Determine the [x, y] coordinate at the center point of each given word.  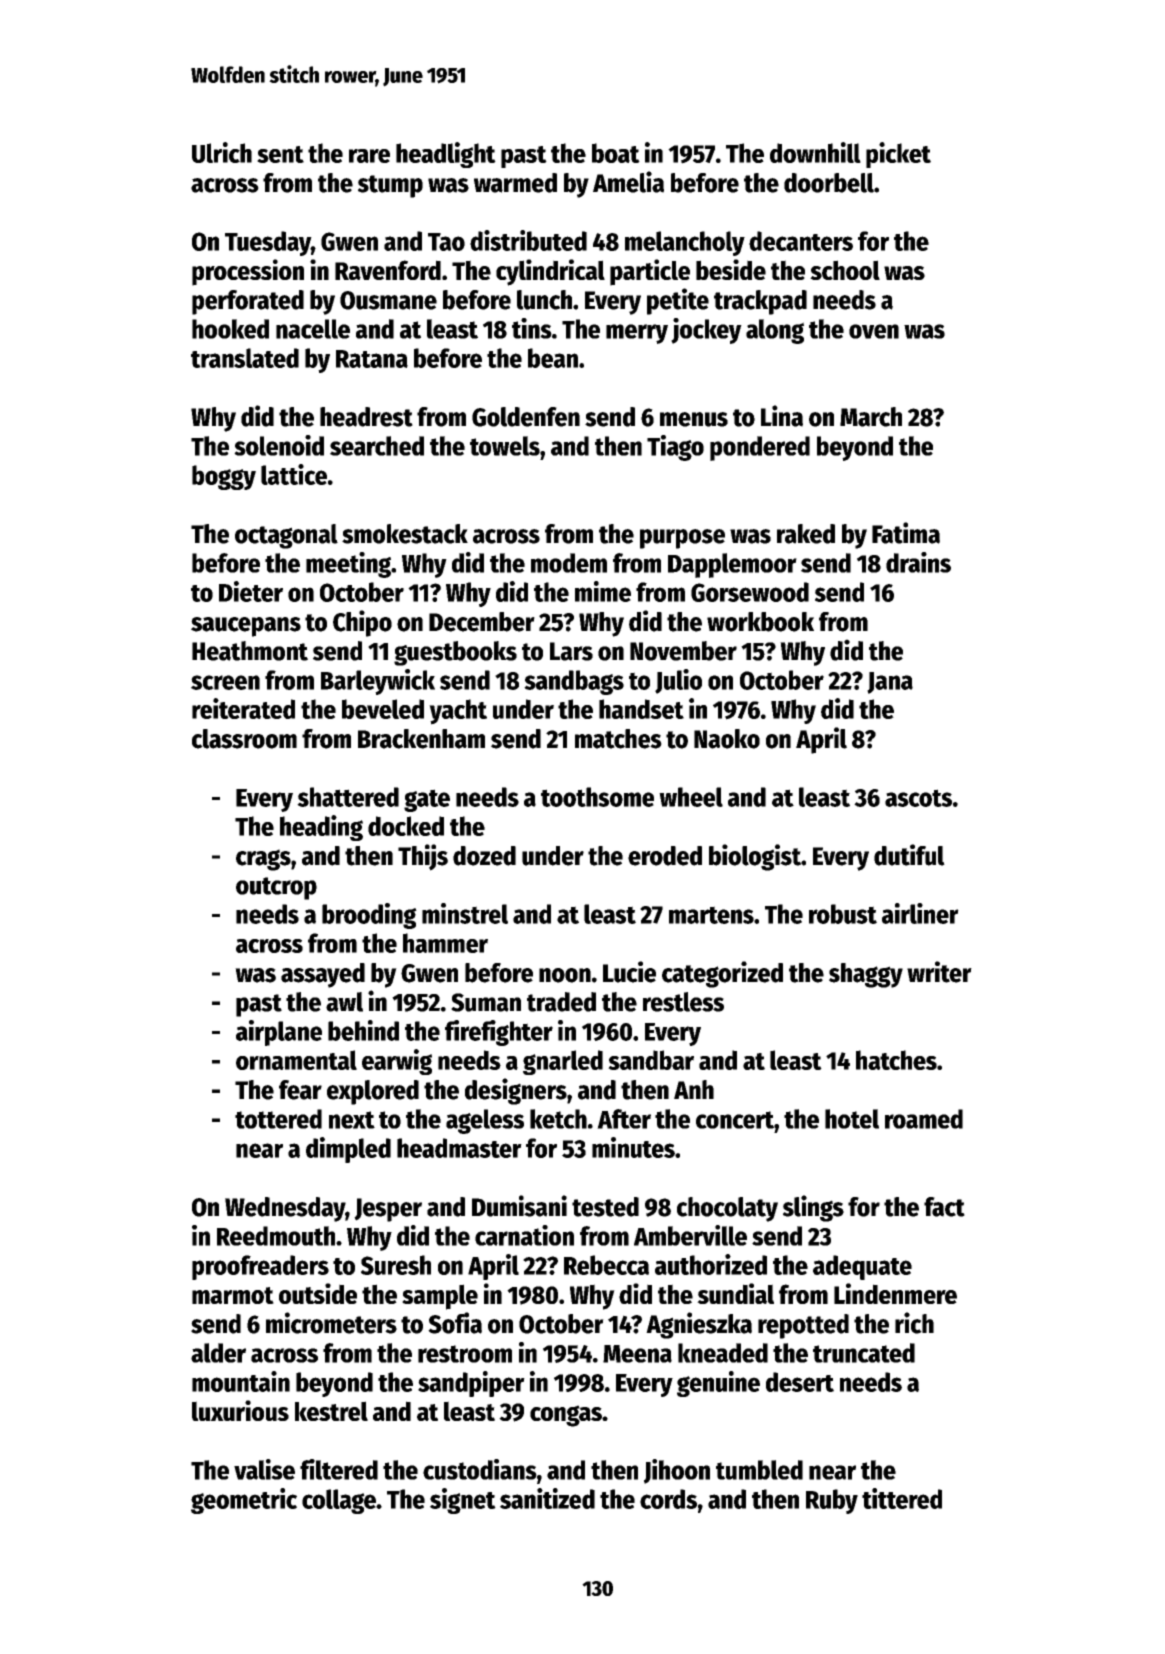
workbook [760, 622]
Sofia [455, 1323]
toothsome [597, 797]
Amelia [628, 182]
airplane [279, 1033]
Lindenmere [895, 1293]
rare [369, 156]
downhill [815, 152]
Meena [637, 1354]
